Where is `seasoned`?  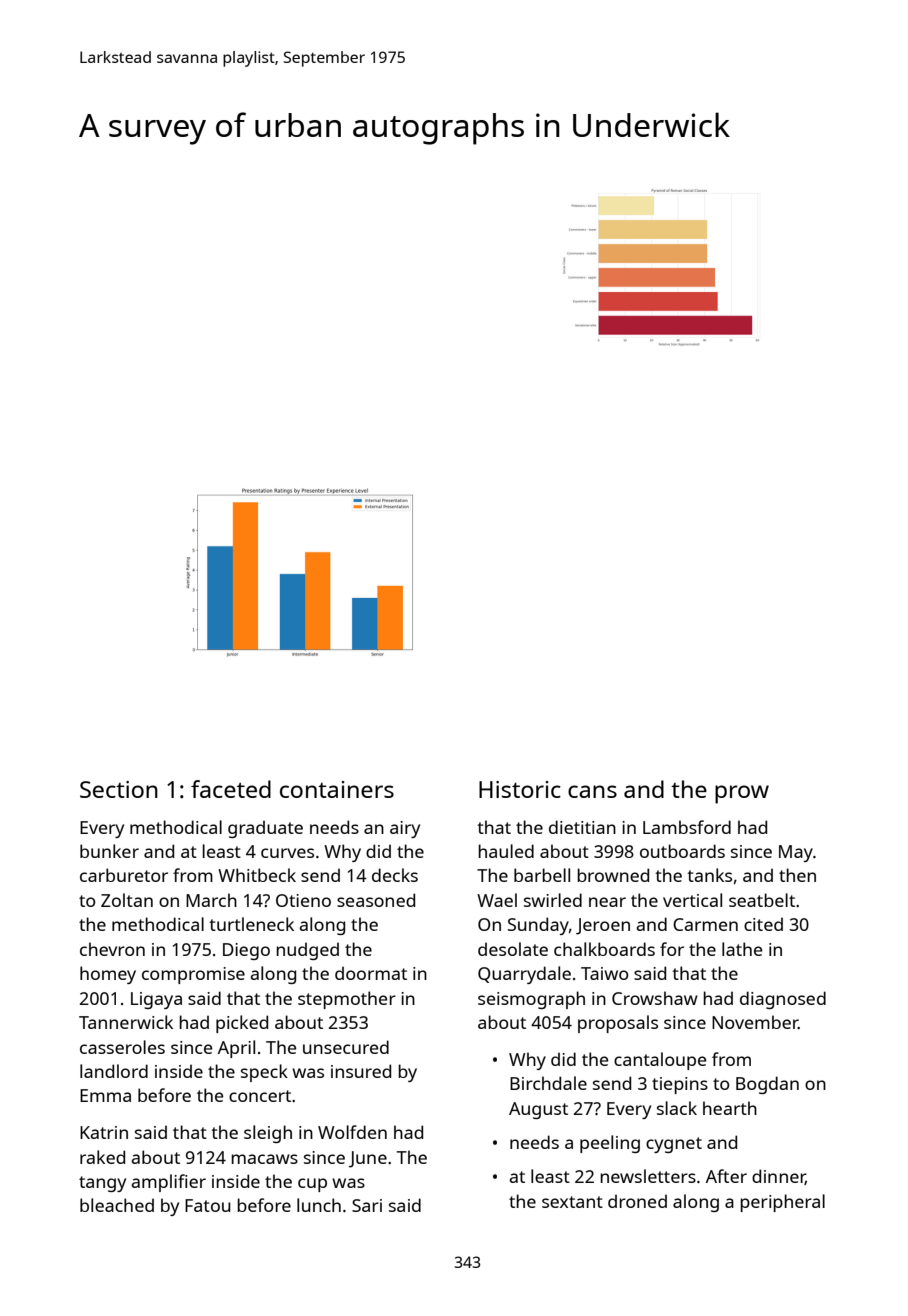
seasoned is located at coordinates (376, 900).
